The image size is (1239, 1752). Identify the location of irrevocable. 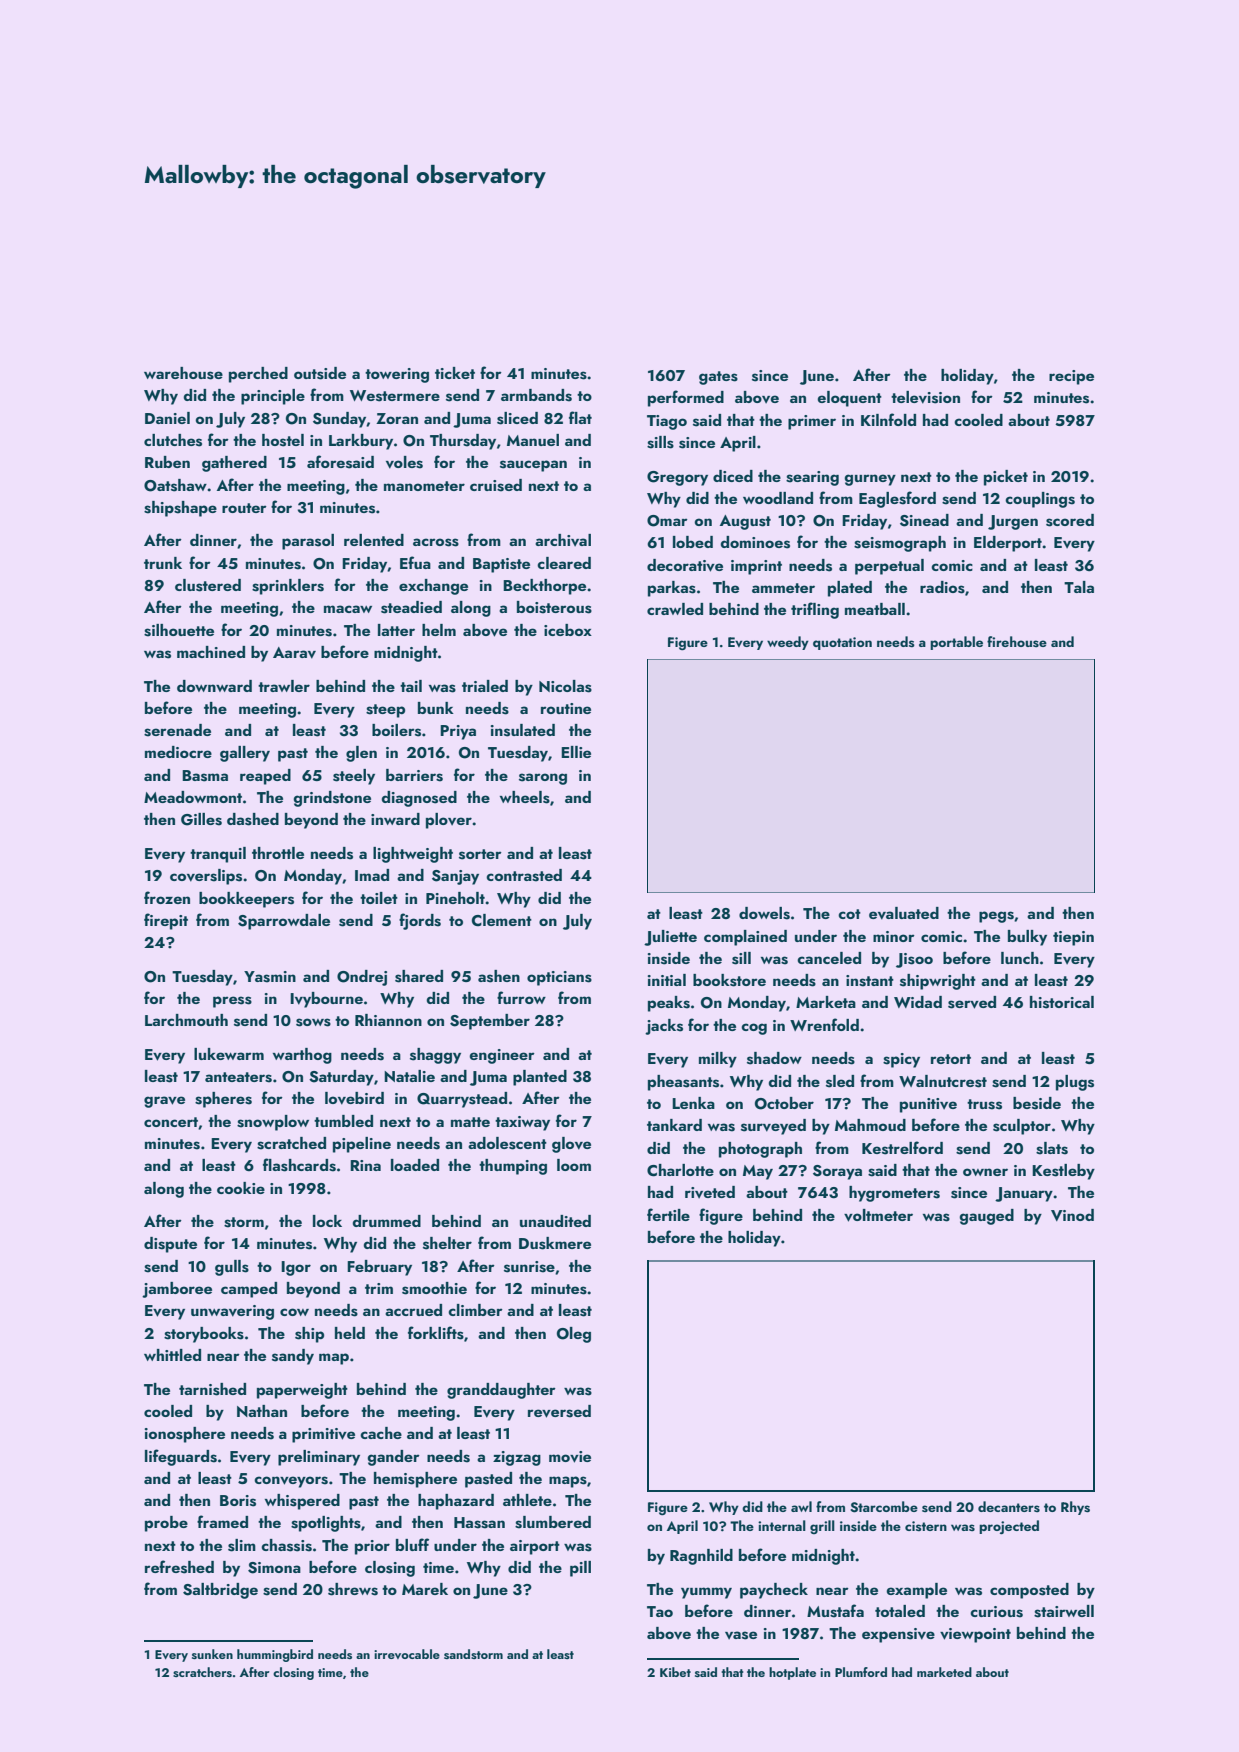
(407, 1654).
